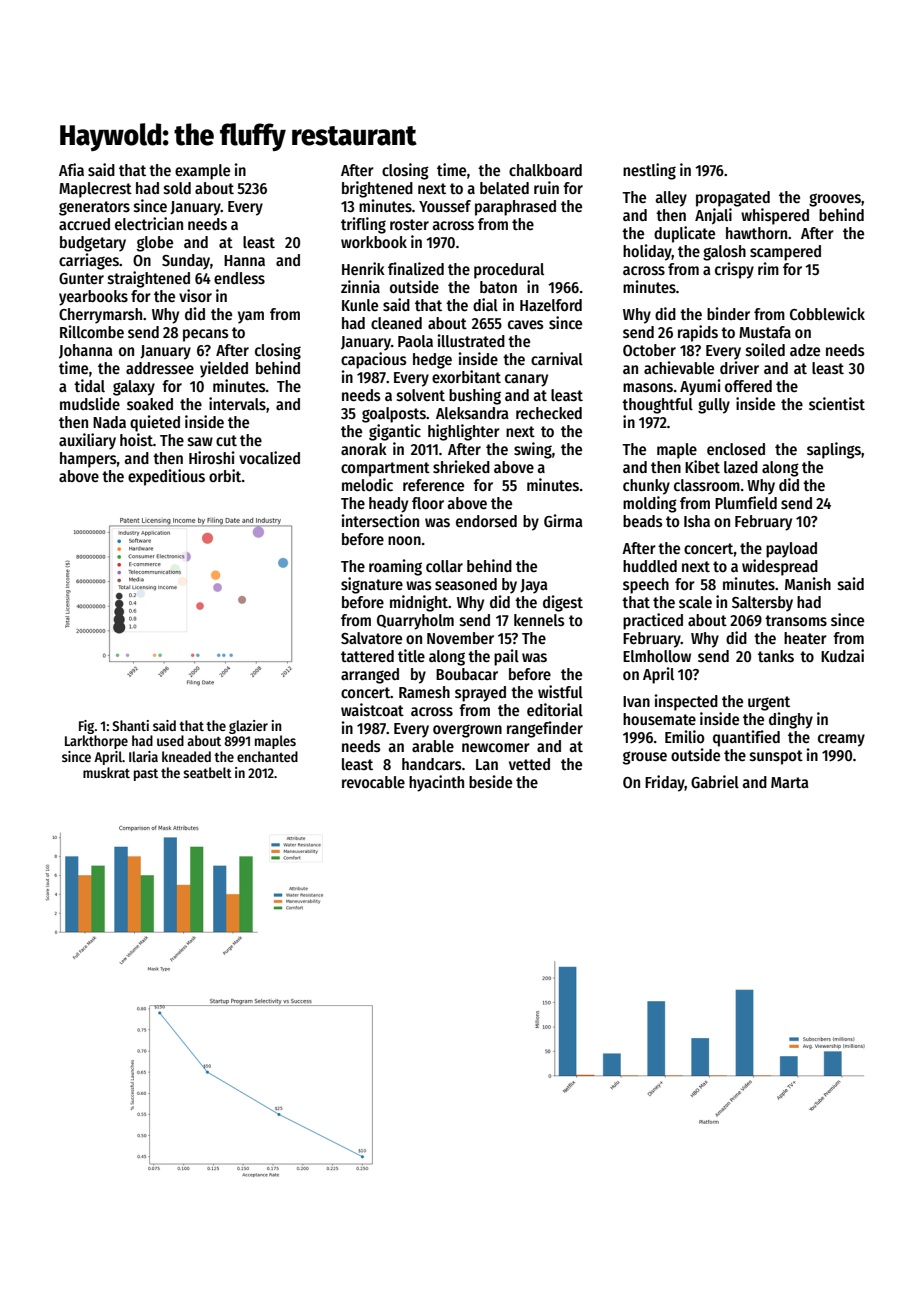 This screenshot has width=924, height=1308. What do you see at coordinates (374, 242) in the screenshot?
I see `workbook` at bounding box center [374, 242].
